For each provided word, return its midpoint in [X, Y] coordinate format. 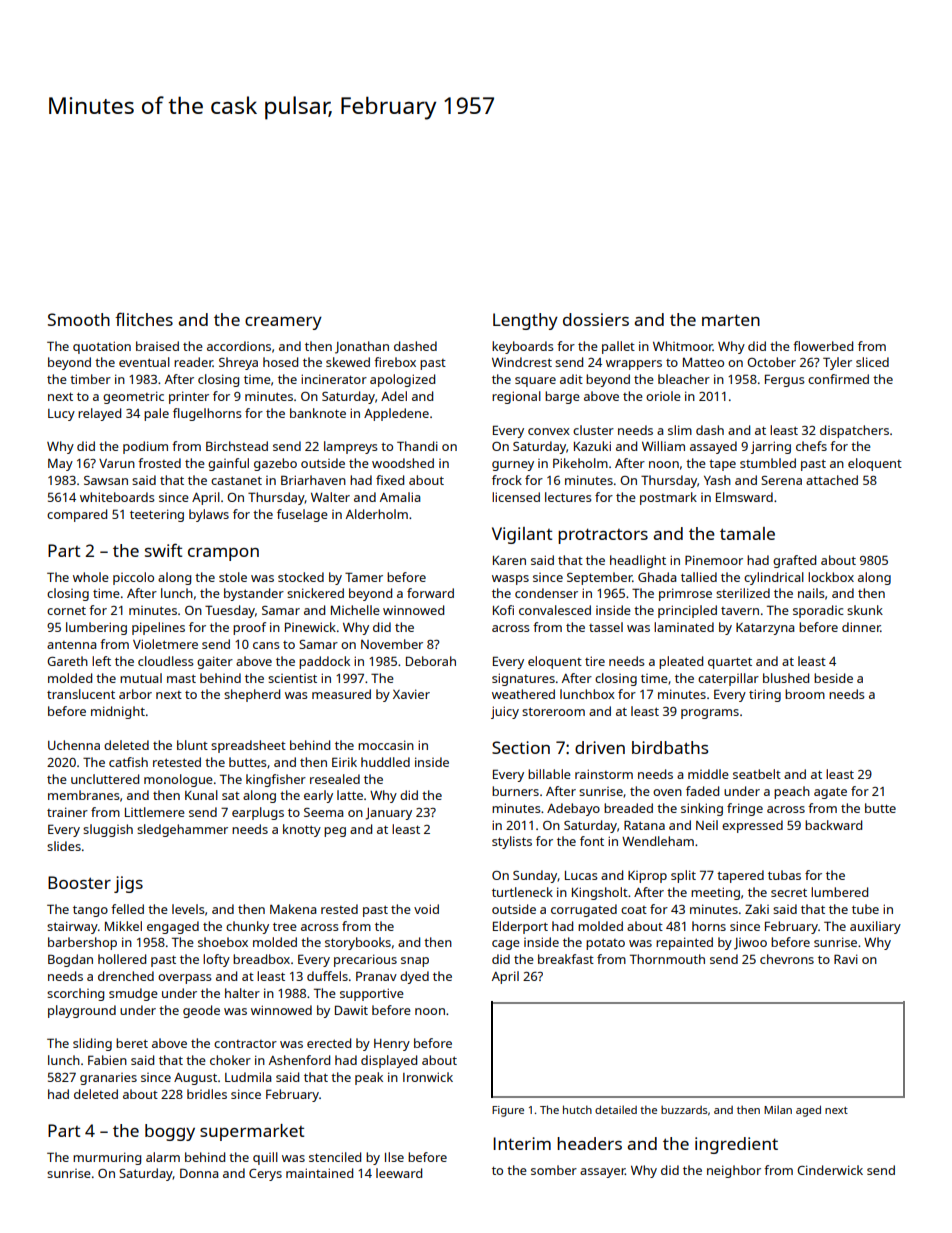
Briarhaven [313, 480]
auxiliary [875, 927]
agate [830, 793]
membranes [84, 795]
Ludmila [248, 1077]
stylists [512, 842]
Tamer [364, 577]
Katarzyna [765, 629]
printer [189, 397]
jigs [128, 884]
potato [605, 944]
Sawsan [106, 480]
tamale [747, 533]
